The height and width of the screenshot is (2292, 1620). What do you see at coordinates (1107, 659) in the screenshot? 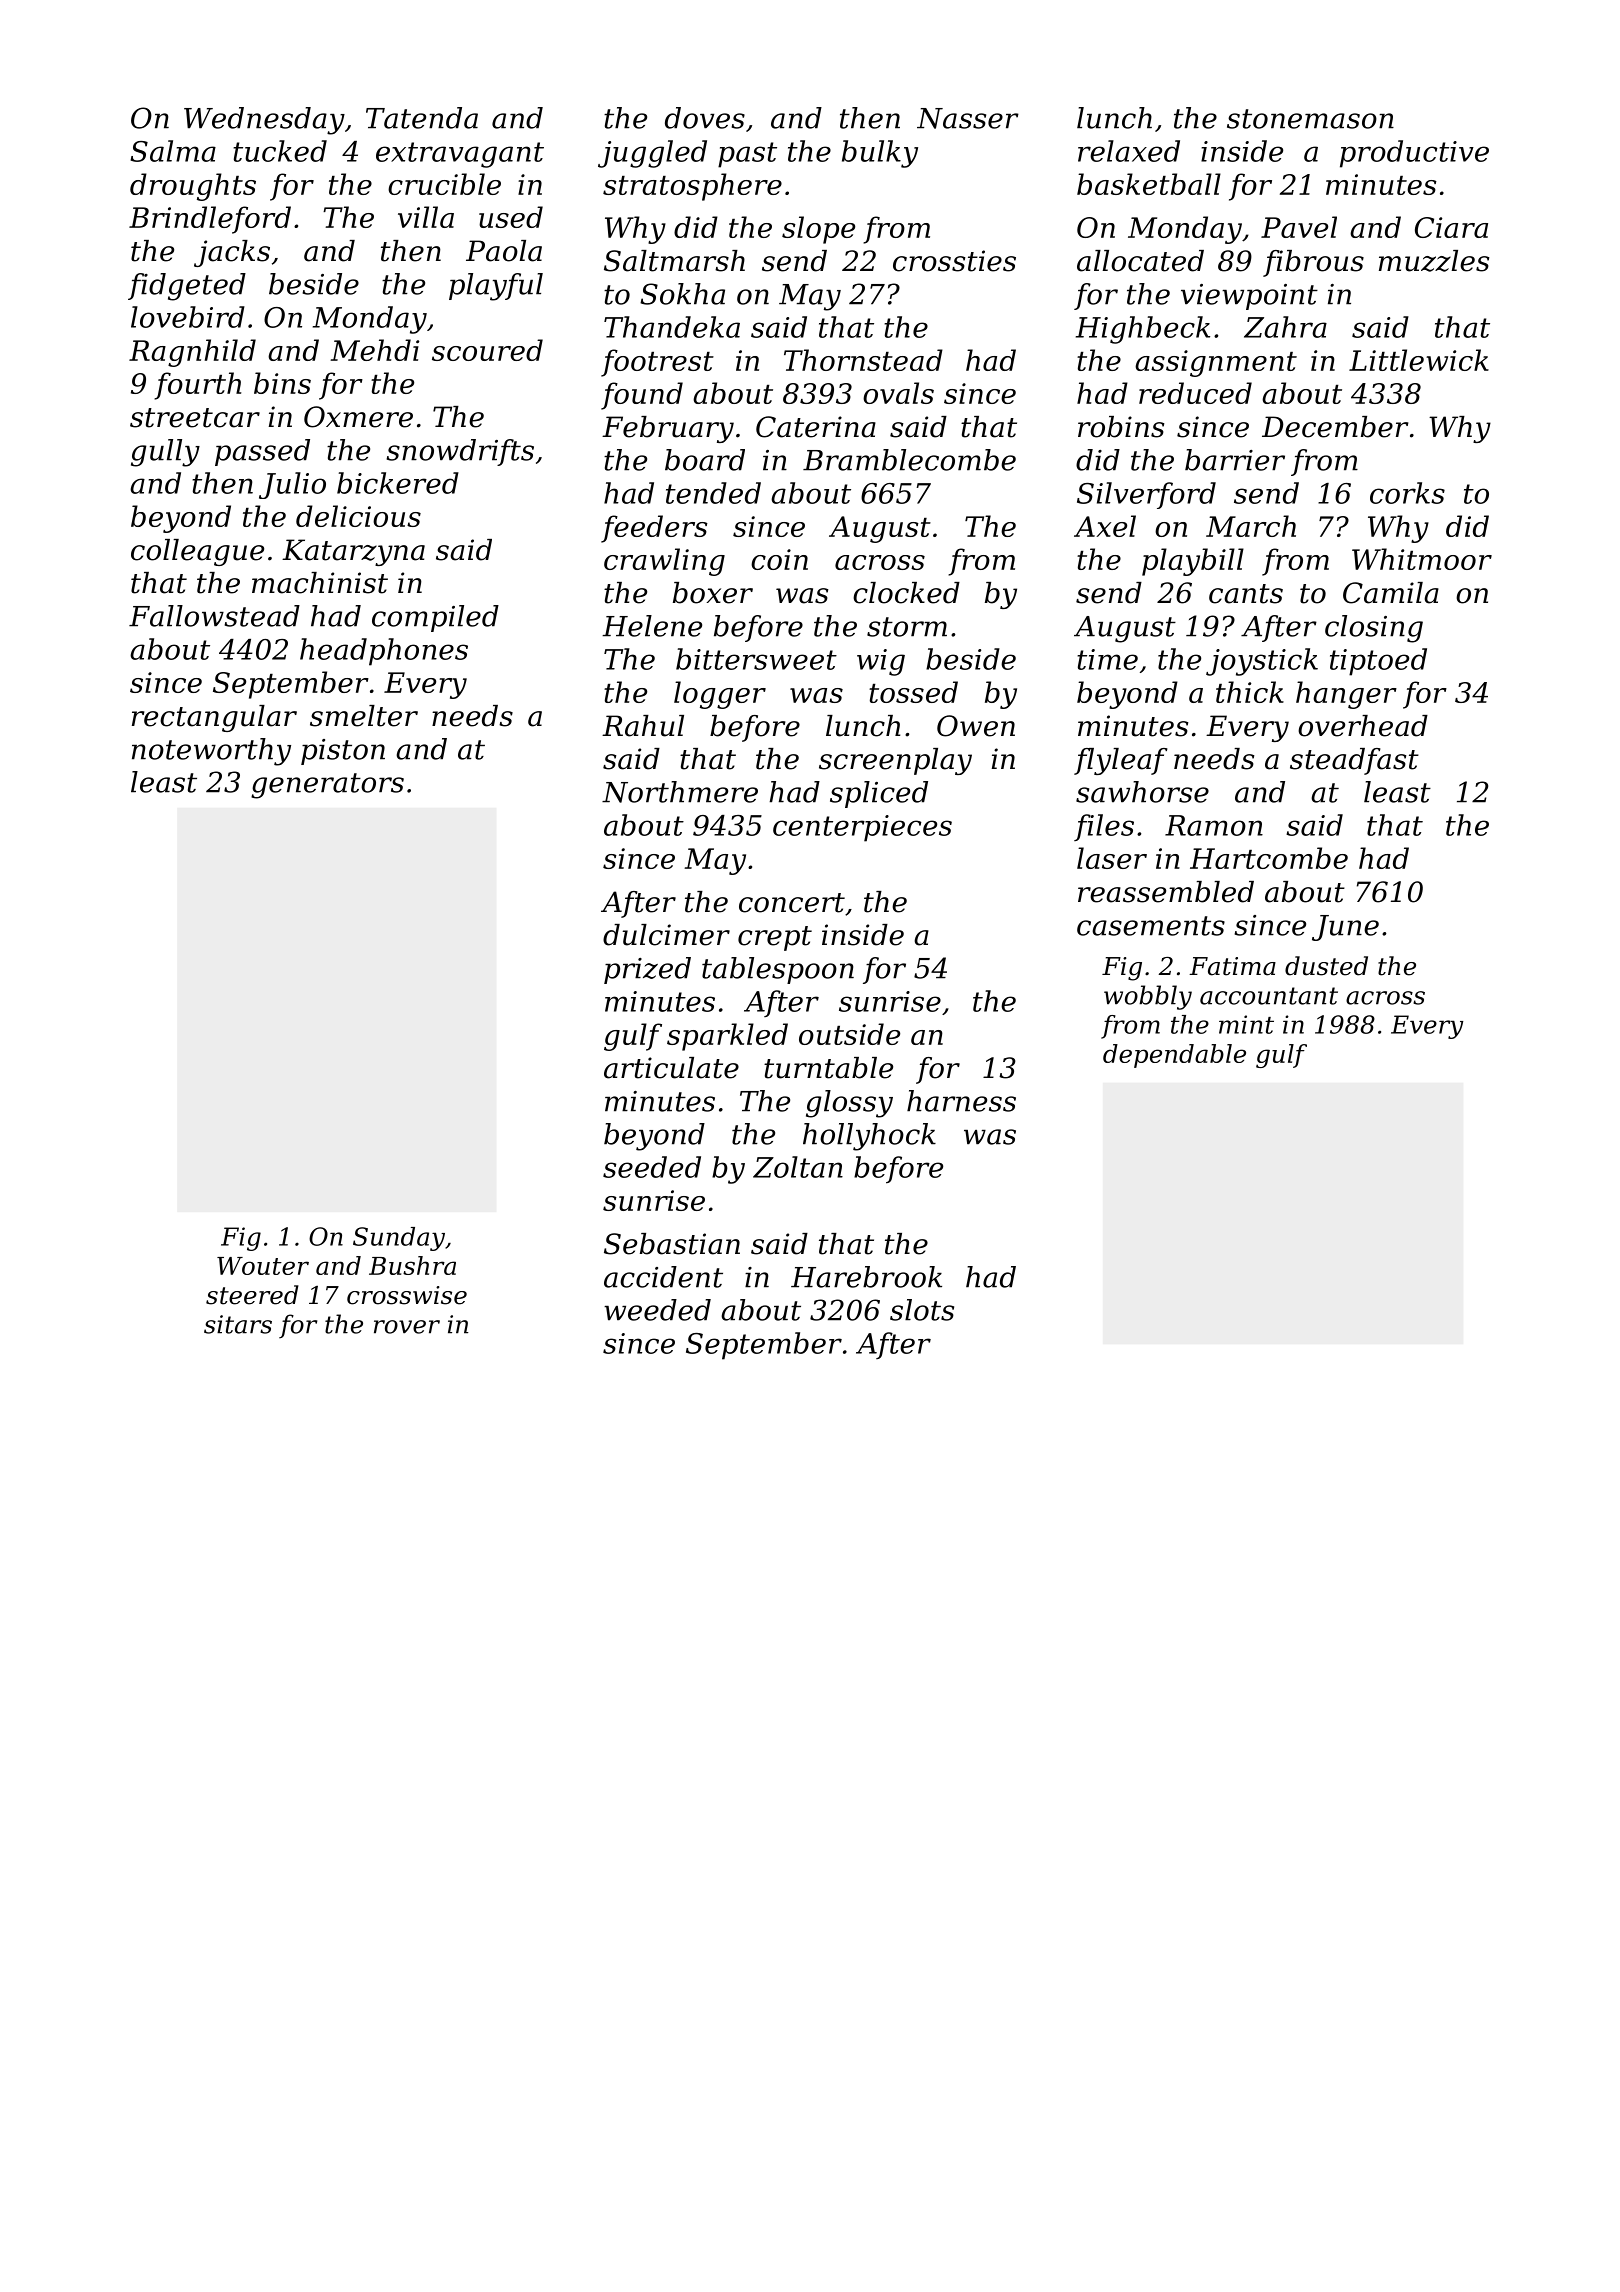
I see `time` at bounding box center [1107, 659].
